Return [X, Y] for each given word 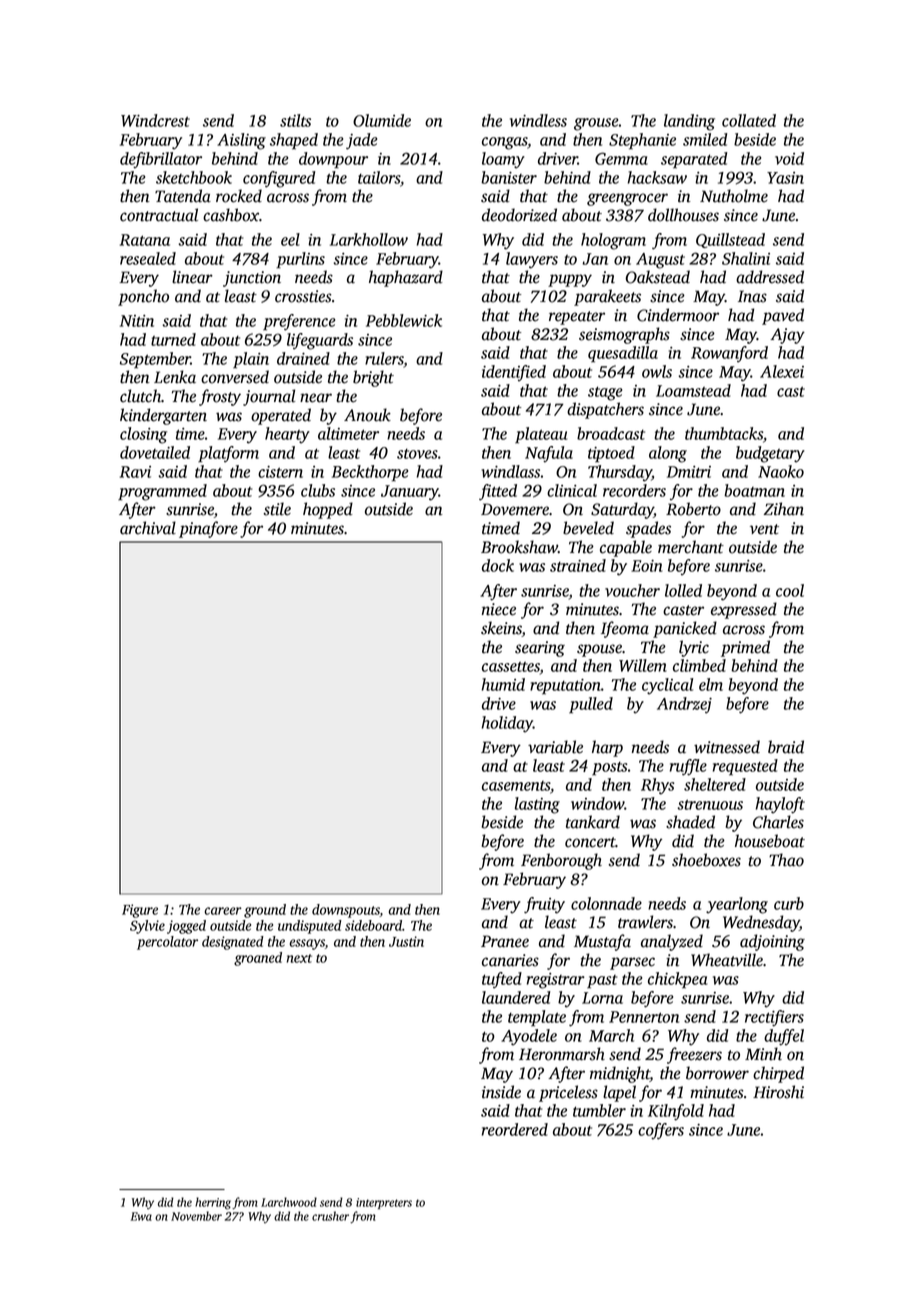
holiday [507, 724]
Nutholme [734, 196]
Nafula [549, 454]
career [223, 911]
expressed [744, 610]
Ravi [135, 472]
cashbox [231, 215]
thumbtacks [724, 433]
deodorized [519, 215]
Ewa [141, 1216]
